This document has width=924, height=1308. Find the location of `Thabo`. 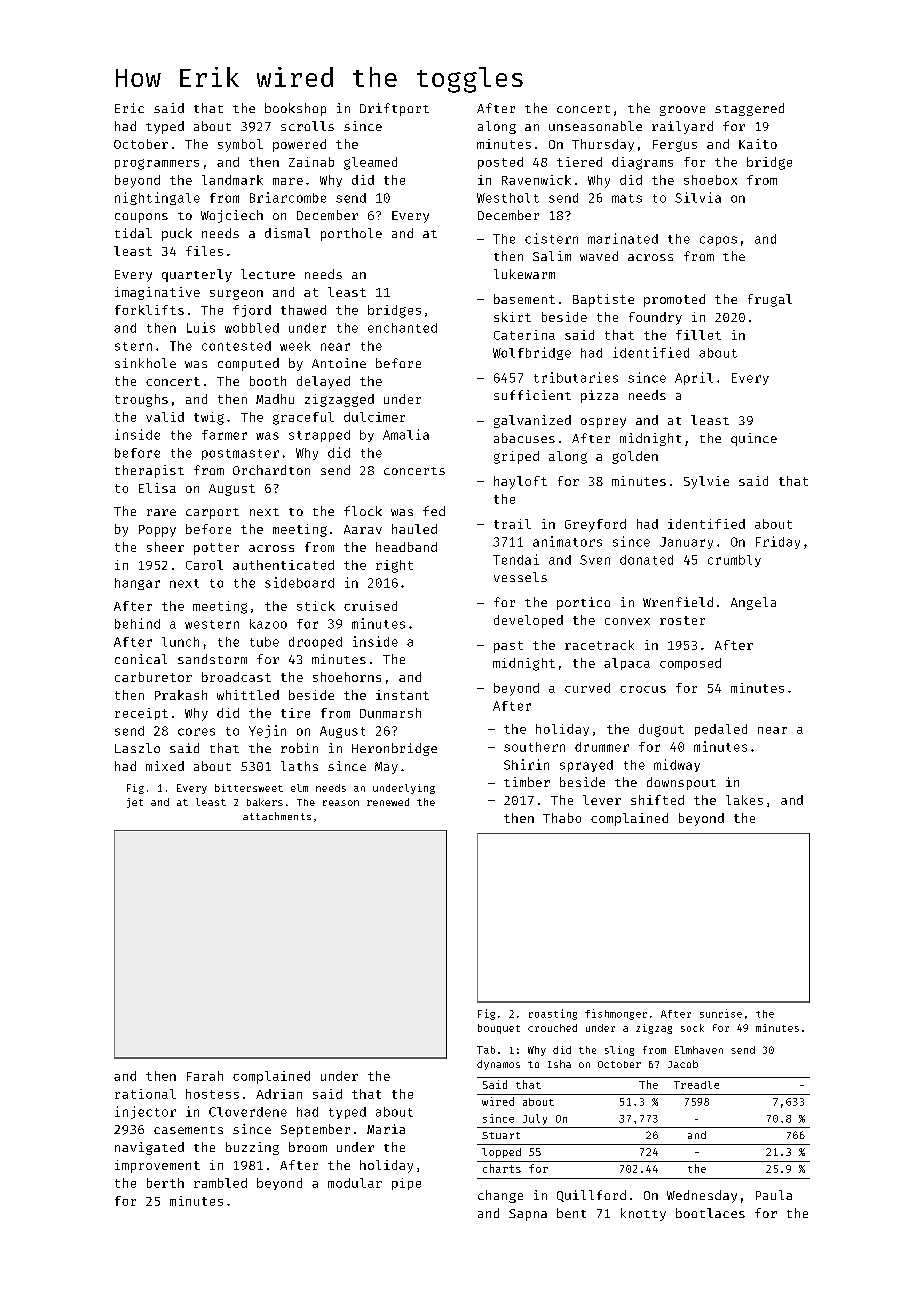

Thabo is located at coordinates (562, 818).
